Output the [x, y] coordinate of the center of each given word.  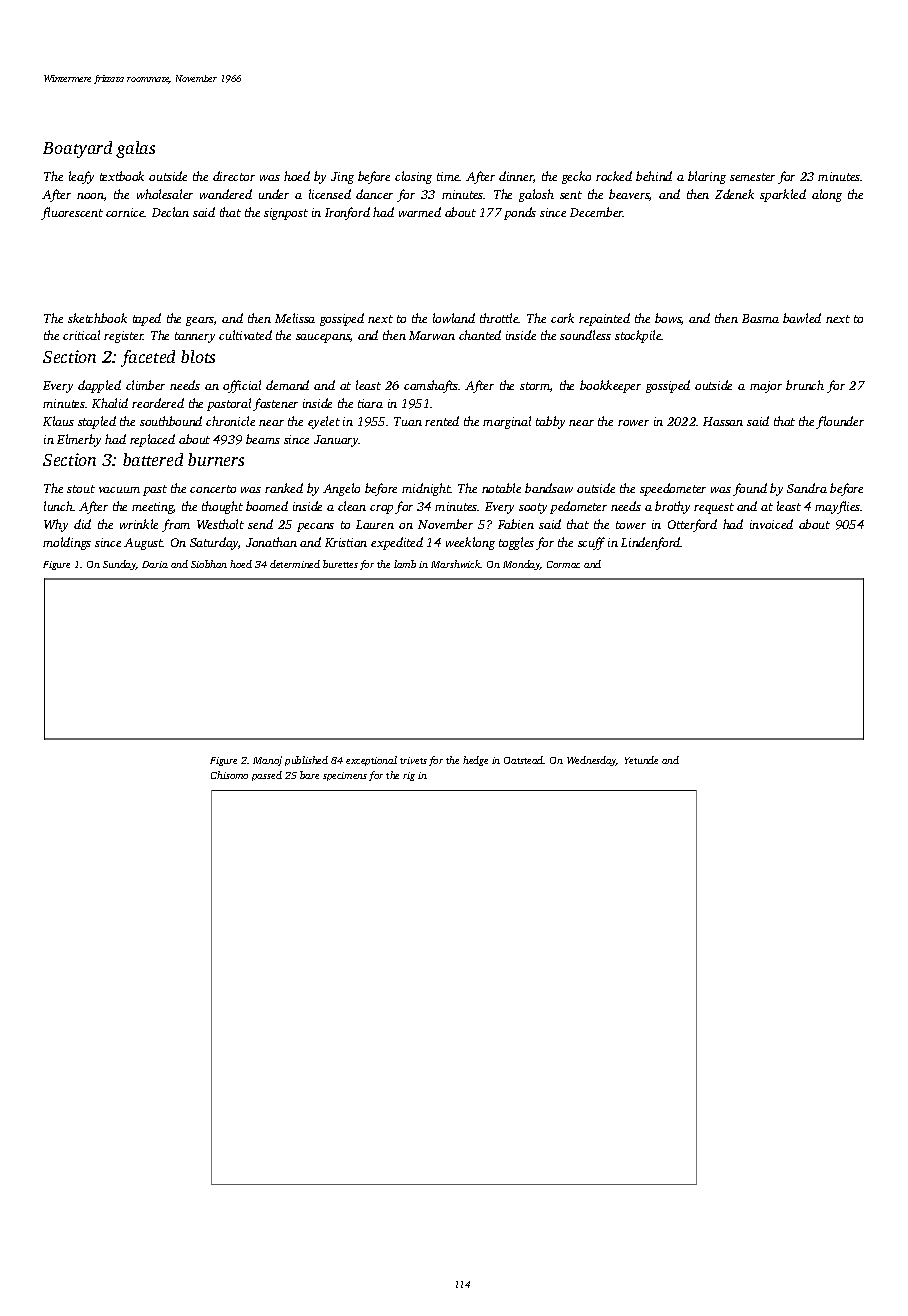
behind [654, 176]
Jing [342, 178]
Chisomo [229, 775]
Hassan [723, 421]
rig [409, 776]
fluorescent [72, 213]
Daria [155, 564]
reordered [158, 403]
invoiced [771, 524]
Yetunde [641, 760]
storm [535, 386]
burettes [340, 564]
